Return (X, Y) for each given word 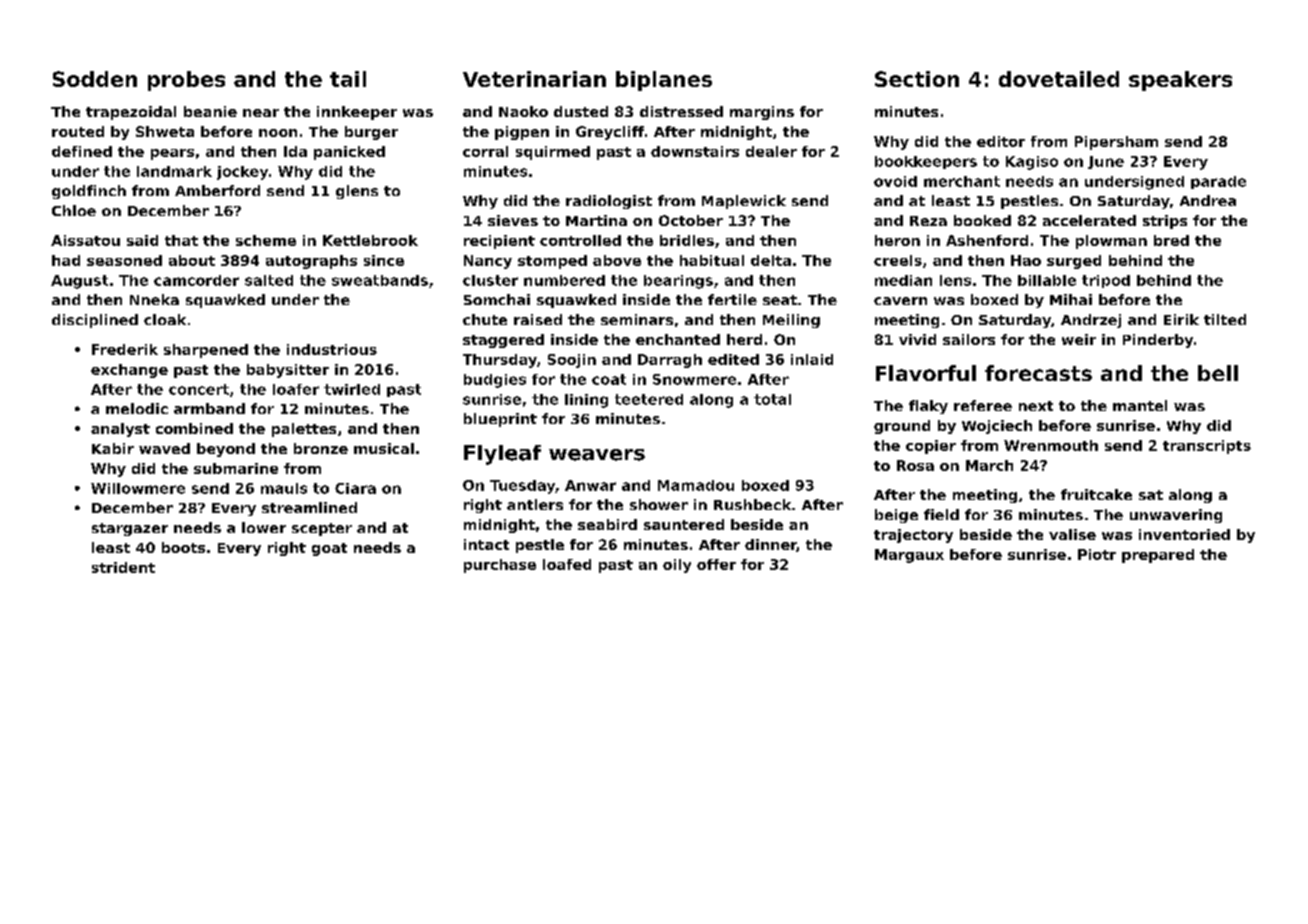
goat (329, 549)
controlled (580, 240)
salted (269, 280)
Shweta (165, 131)
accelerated (1089, 220)
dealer (771, 151)
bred (1171, 240)
